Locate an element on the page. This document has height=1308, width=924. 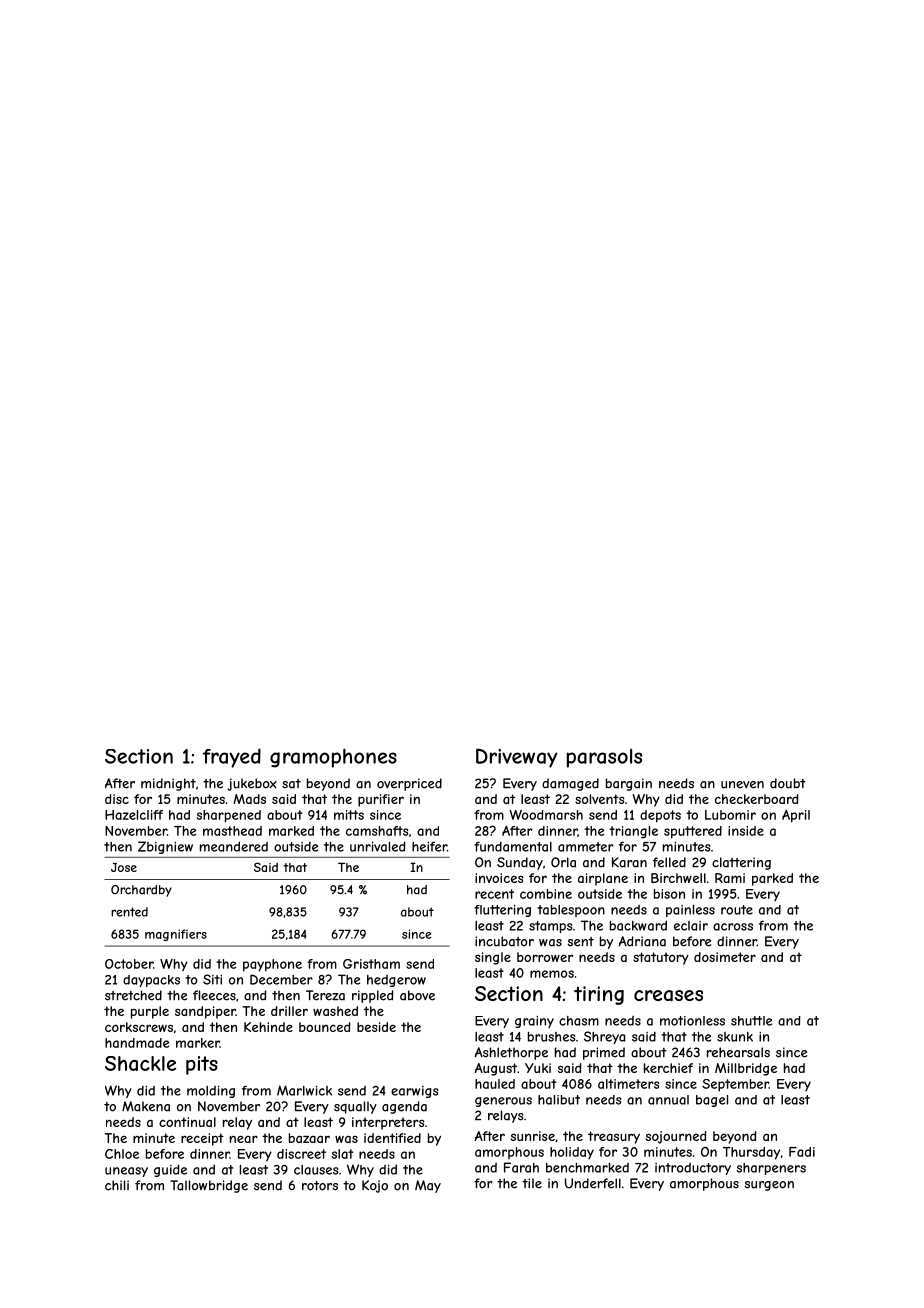
doubt is located at coordinates (788, 783).
